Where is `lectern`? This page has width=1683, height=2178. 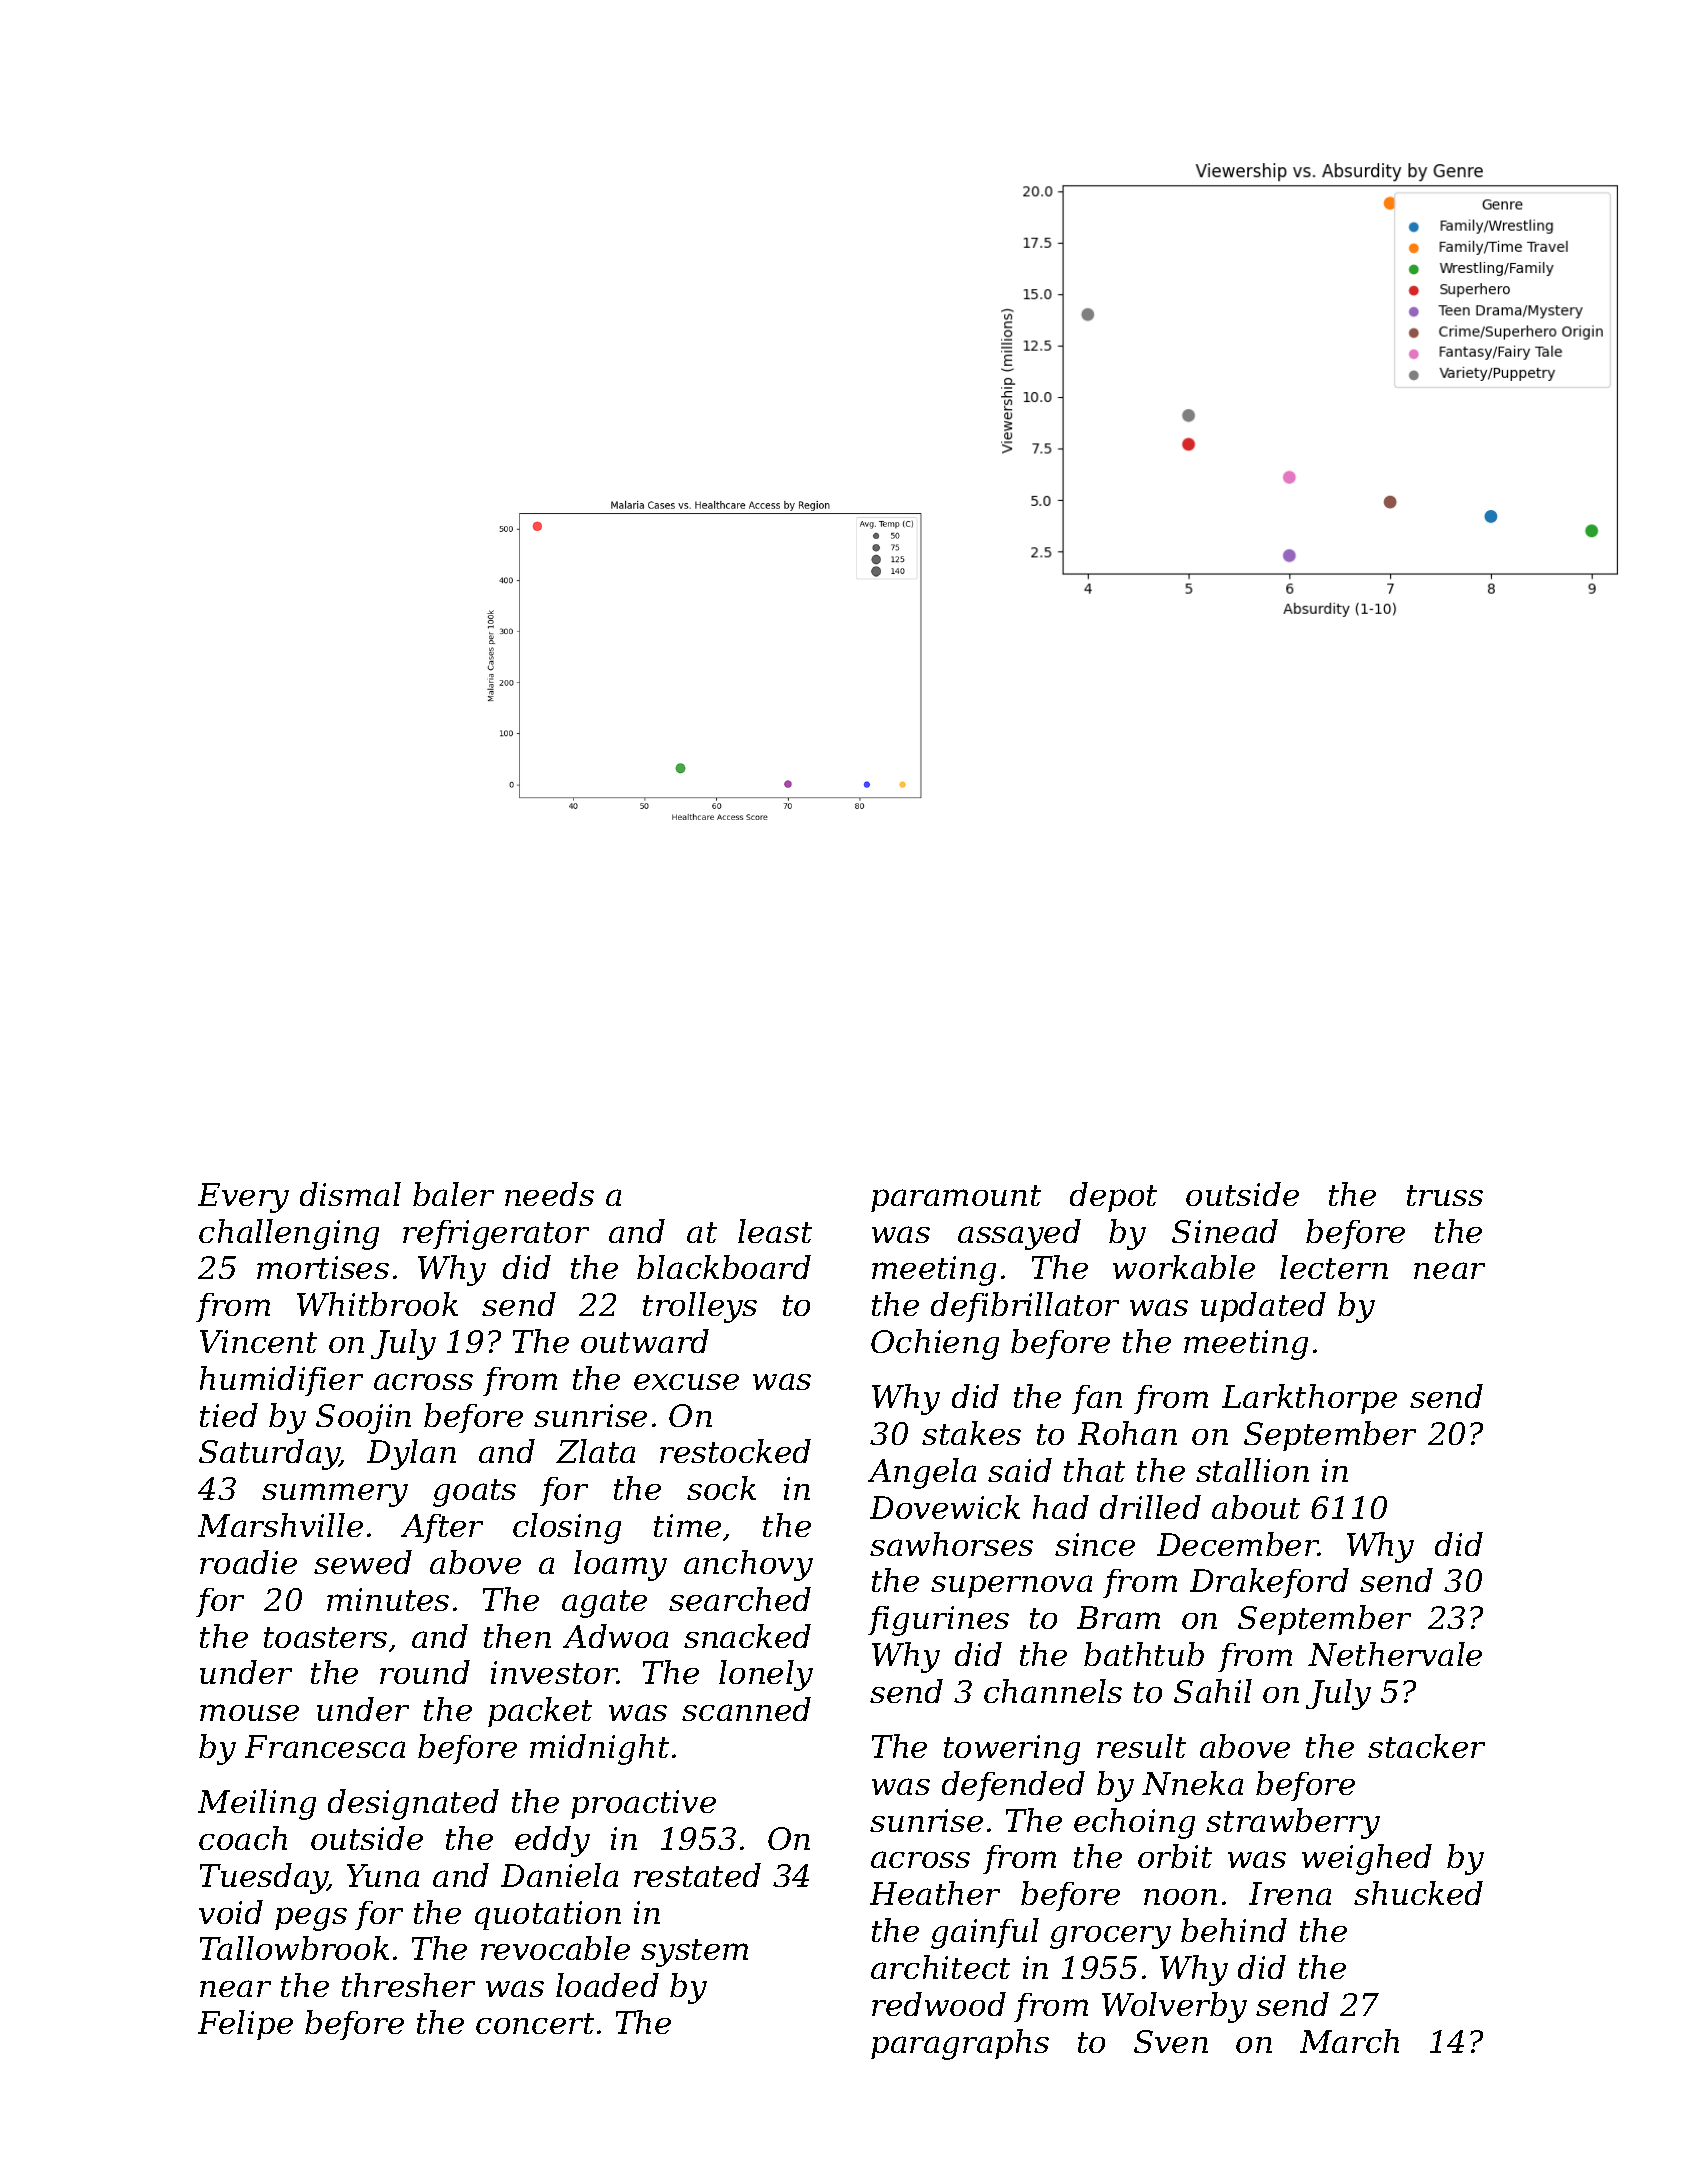
lectern is located at coordinates (1334, 1267).
